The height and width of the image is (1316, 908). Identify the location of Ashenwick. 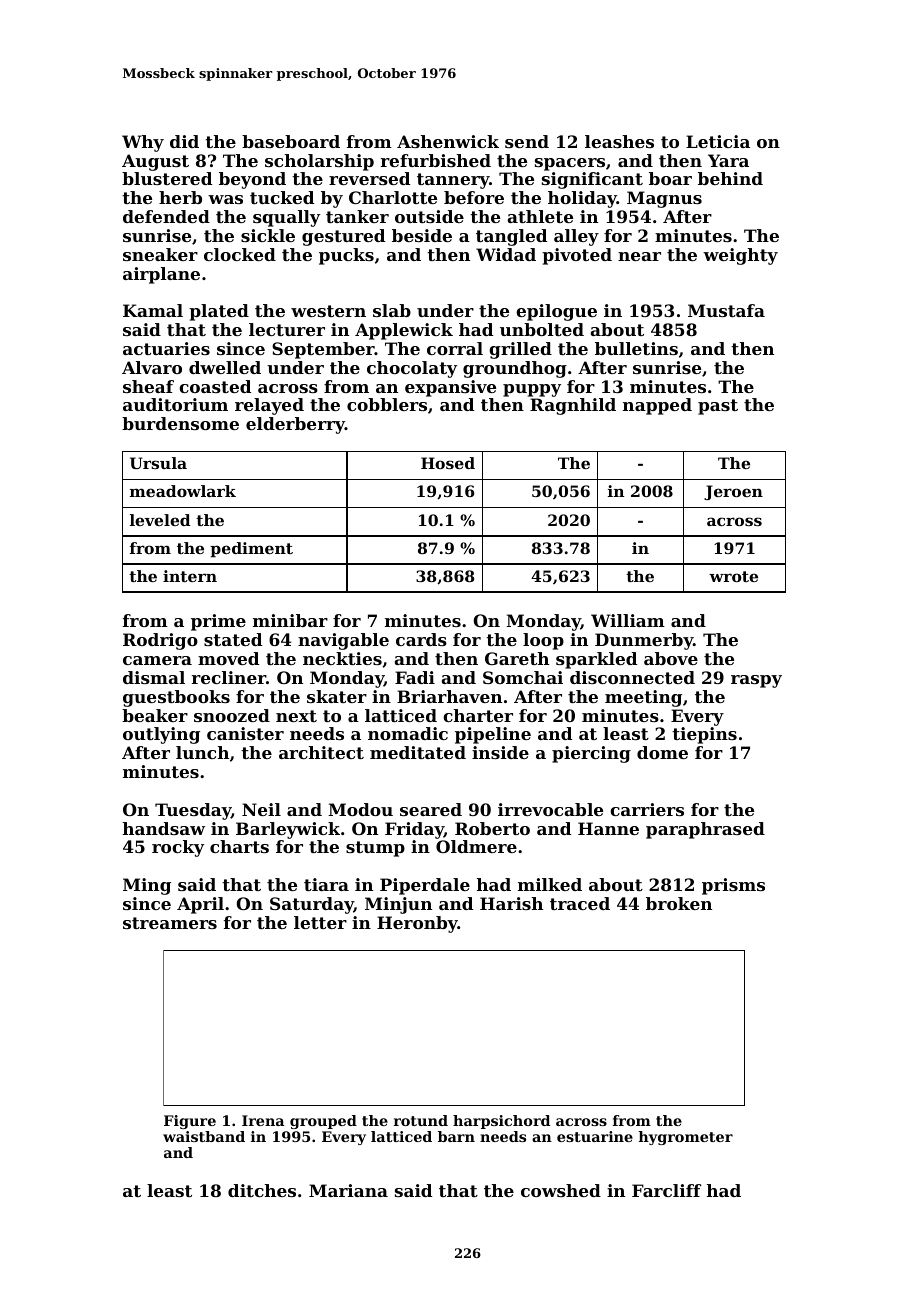
(448, 141).
